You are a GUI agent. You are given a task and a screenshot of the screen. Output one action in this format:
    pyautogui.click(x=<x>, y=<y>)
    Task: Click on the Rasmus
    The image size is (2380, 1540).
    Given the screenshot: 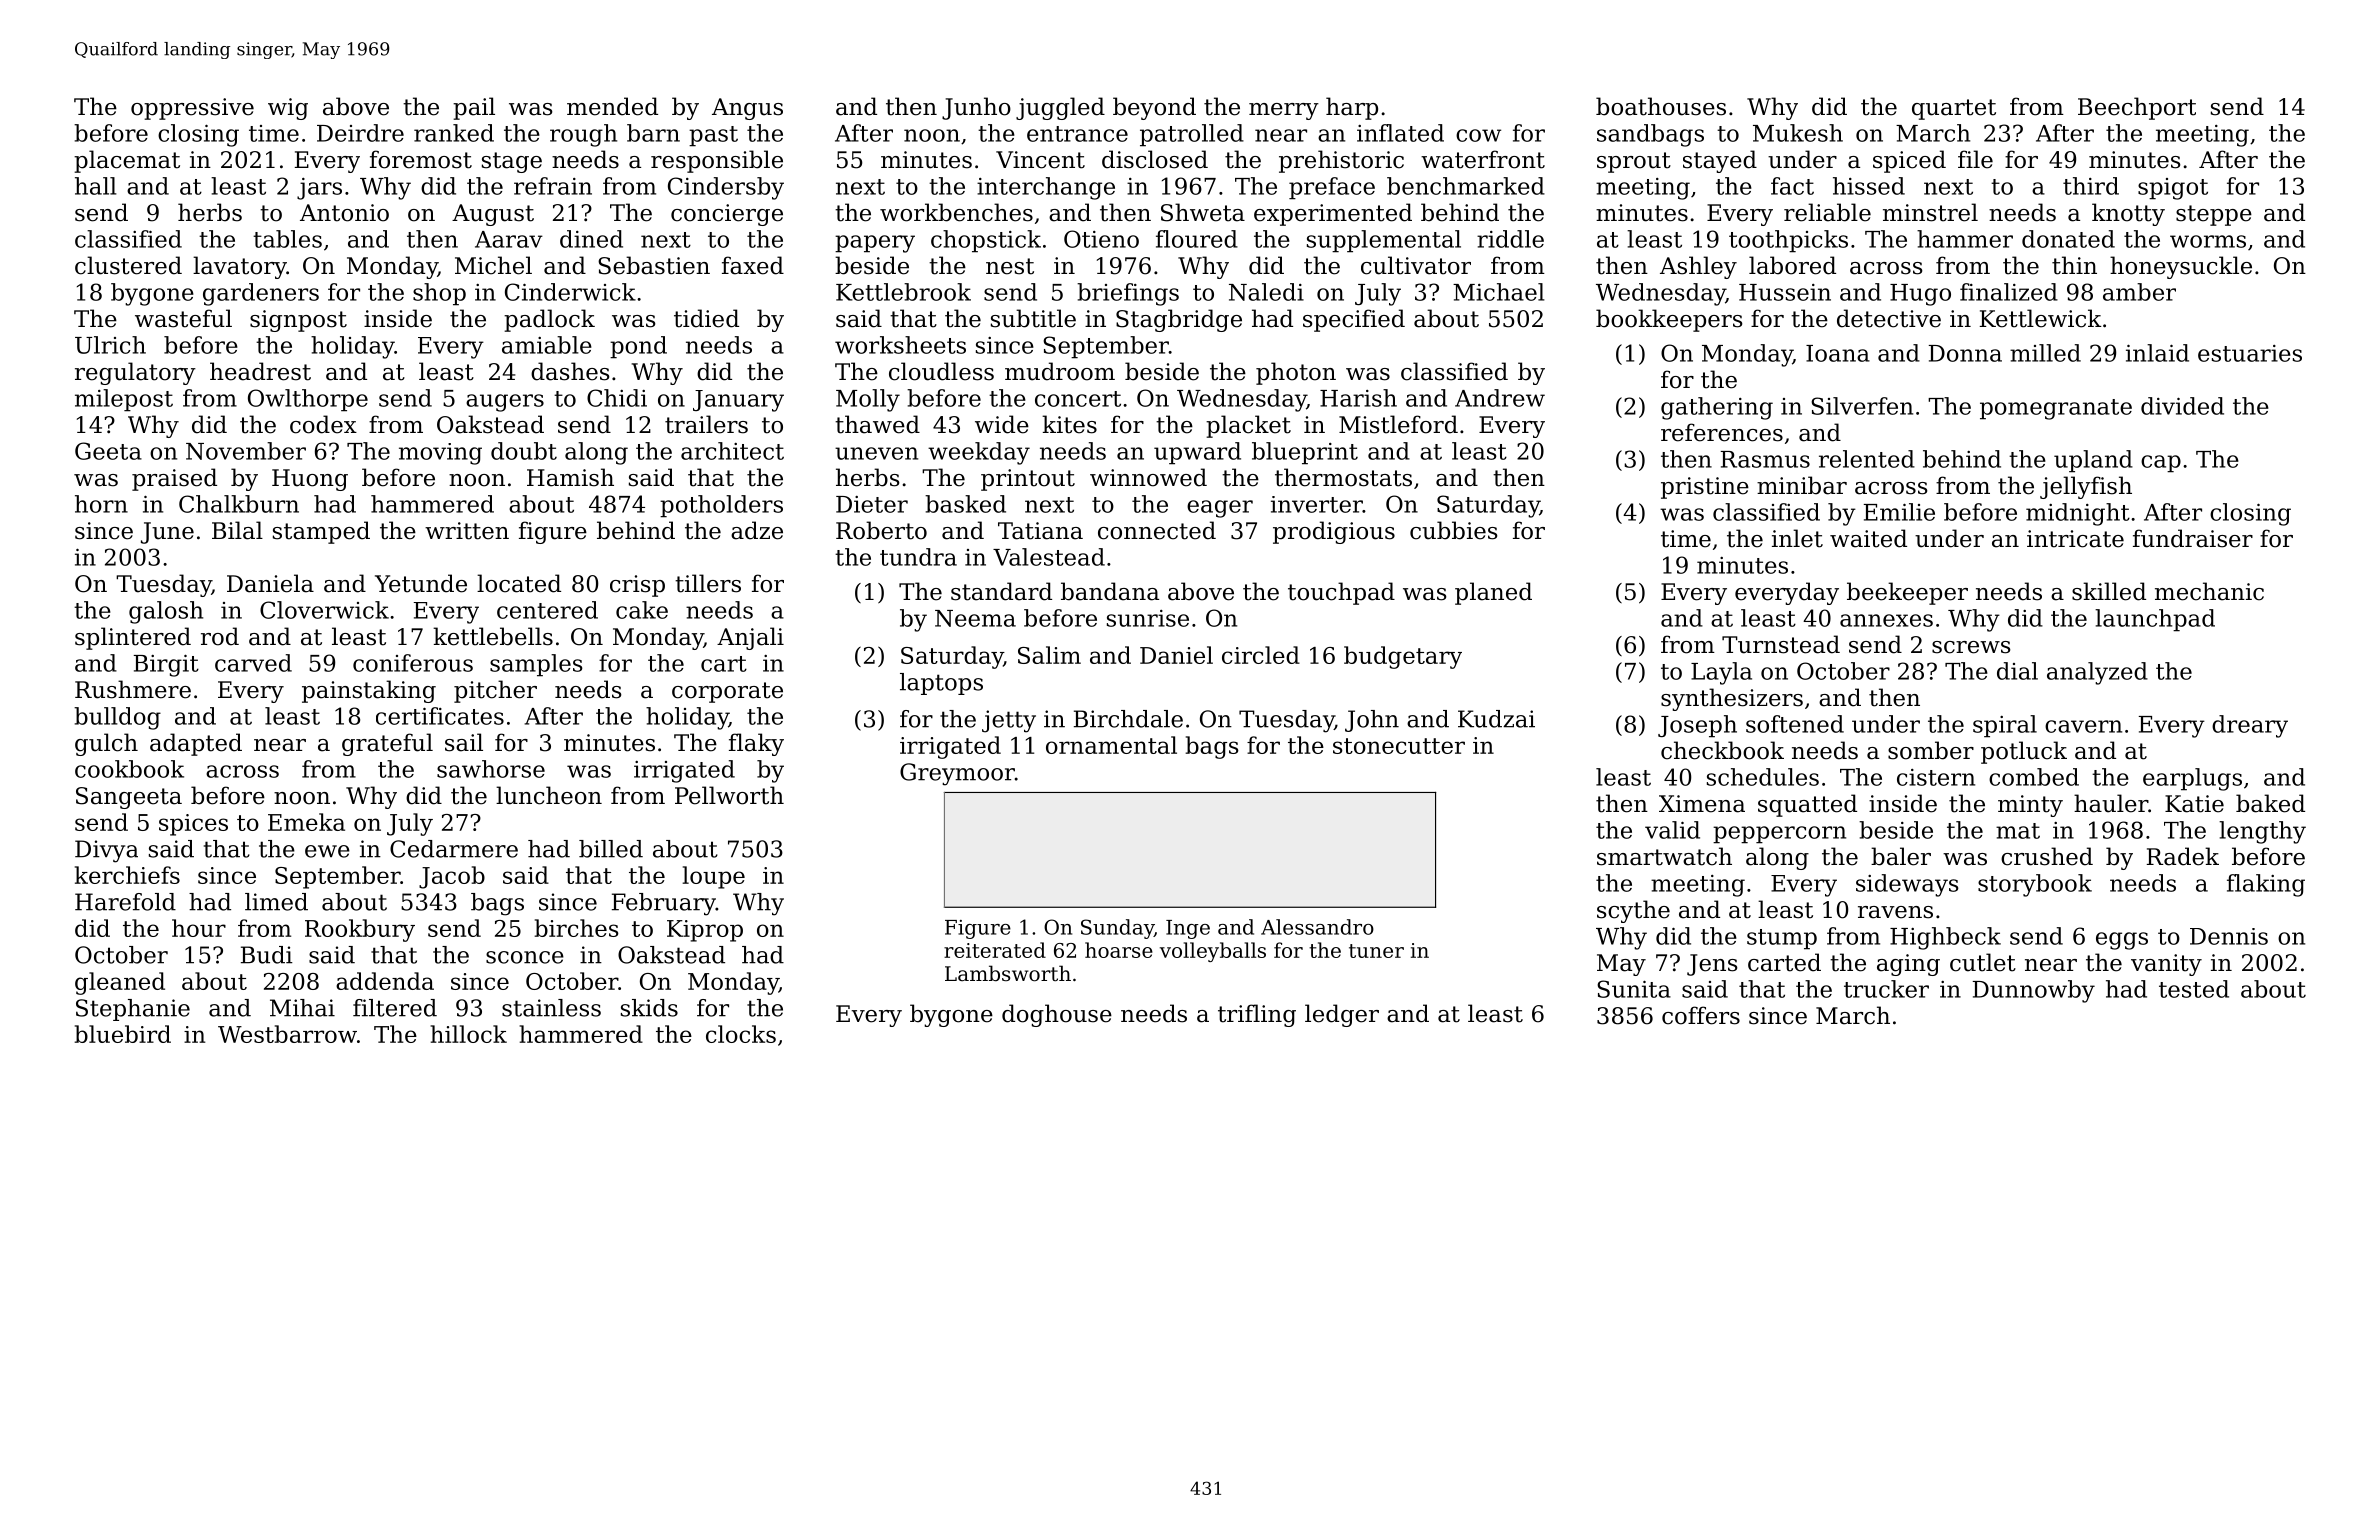 What is the action you would take?
    pyautogui.click(x=1765, y=459)
